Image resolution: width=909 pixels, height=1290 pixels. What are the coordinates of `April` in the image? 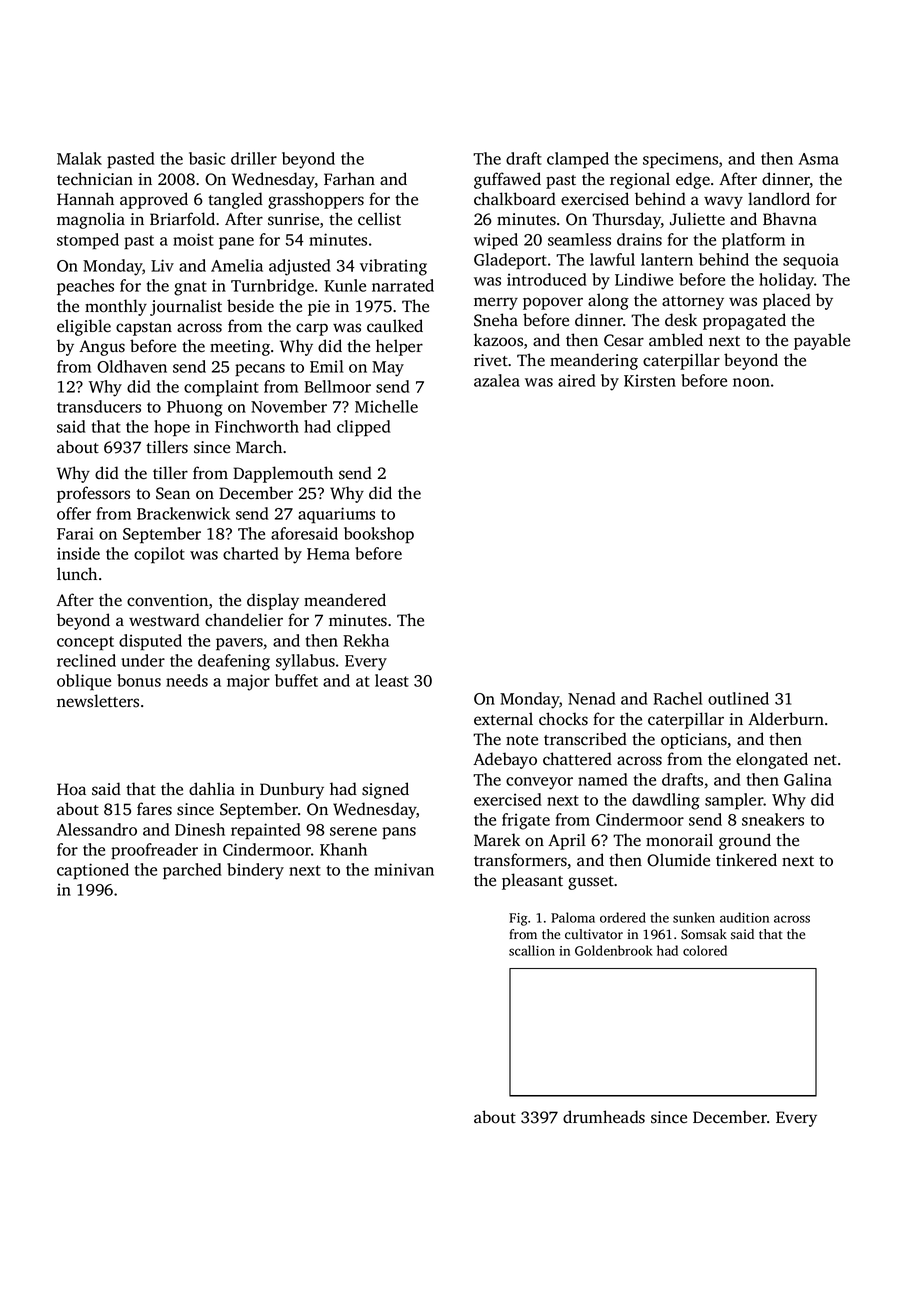 It's located at (567, 841).
